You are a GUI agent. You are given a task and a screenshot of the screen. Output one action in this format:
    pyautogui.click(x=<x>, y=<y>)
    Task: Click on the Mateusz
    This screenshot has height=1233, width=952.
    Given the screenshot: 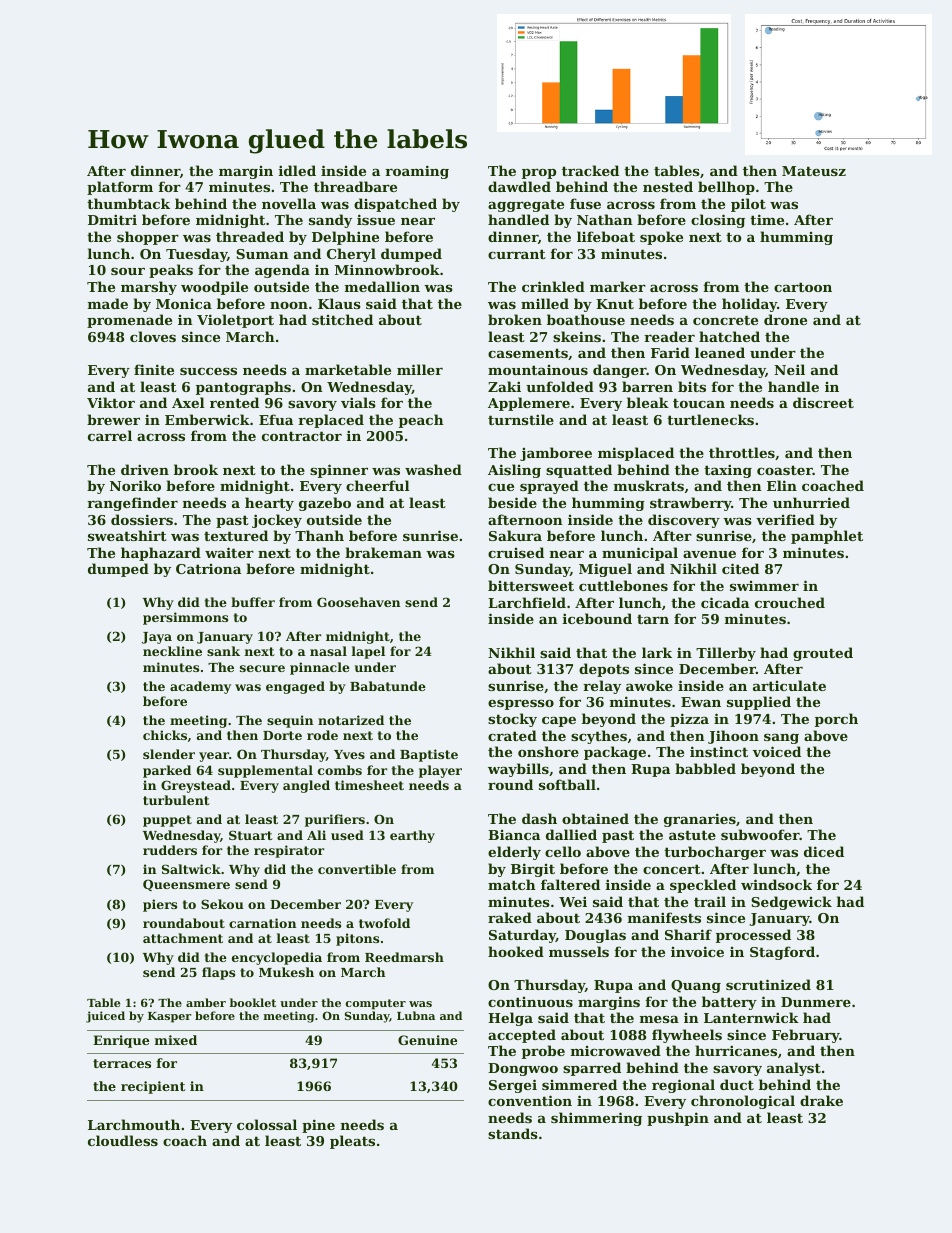 What is the action you would take?
    pyautogui.click(x=814, y=171)
